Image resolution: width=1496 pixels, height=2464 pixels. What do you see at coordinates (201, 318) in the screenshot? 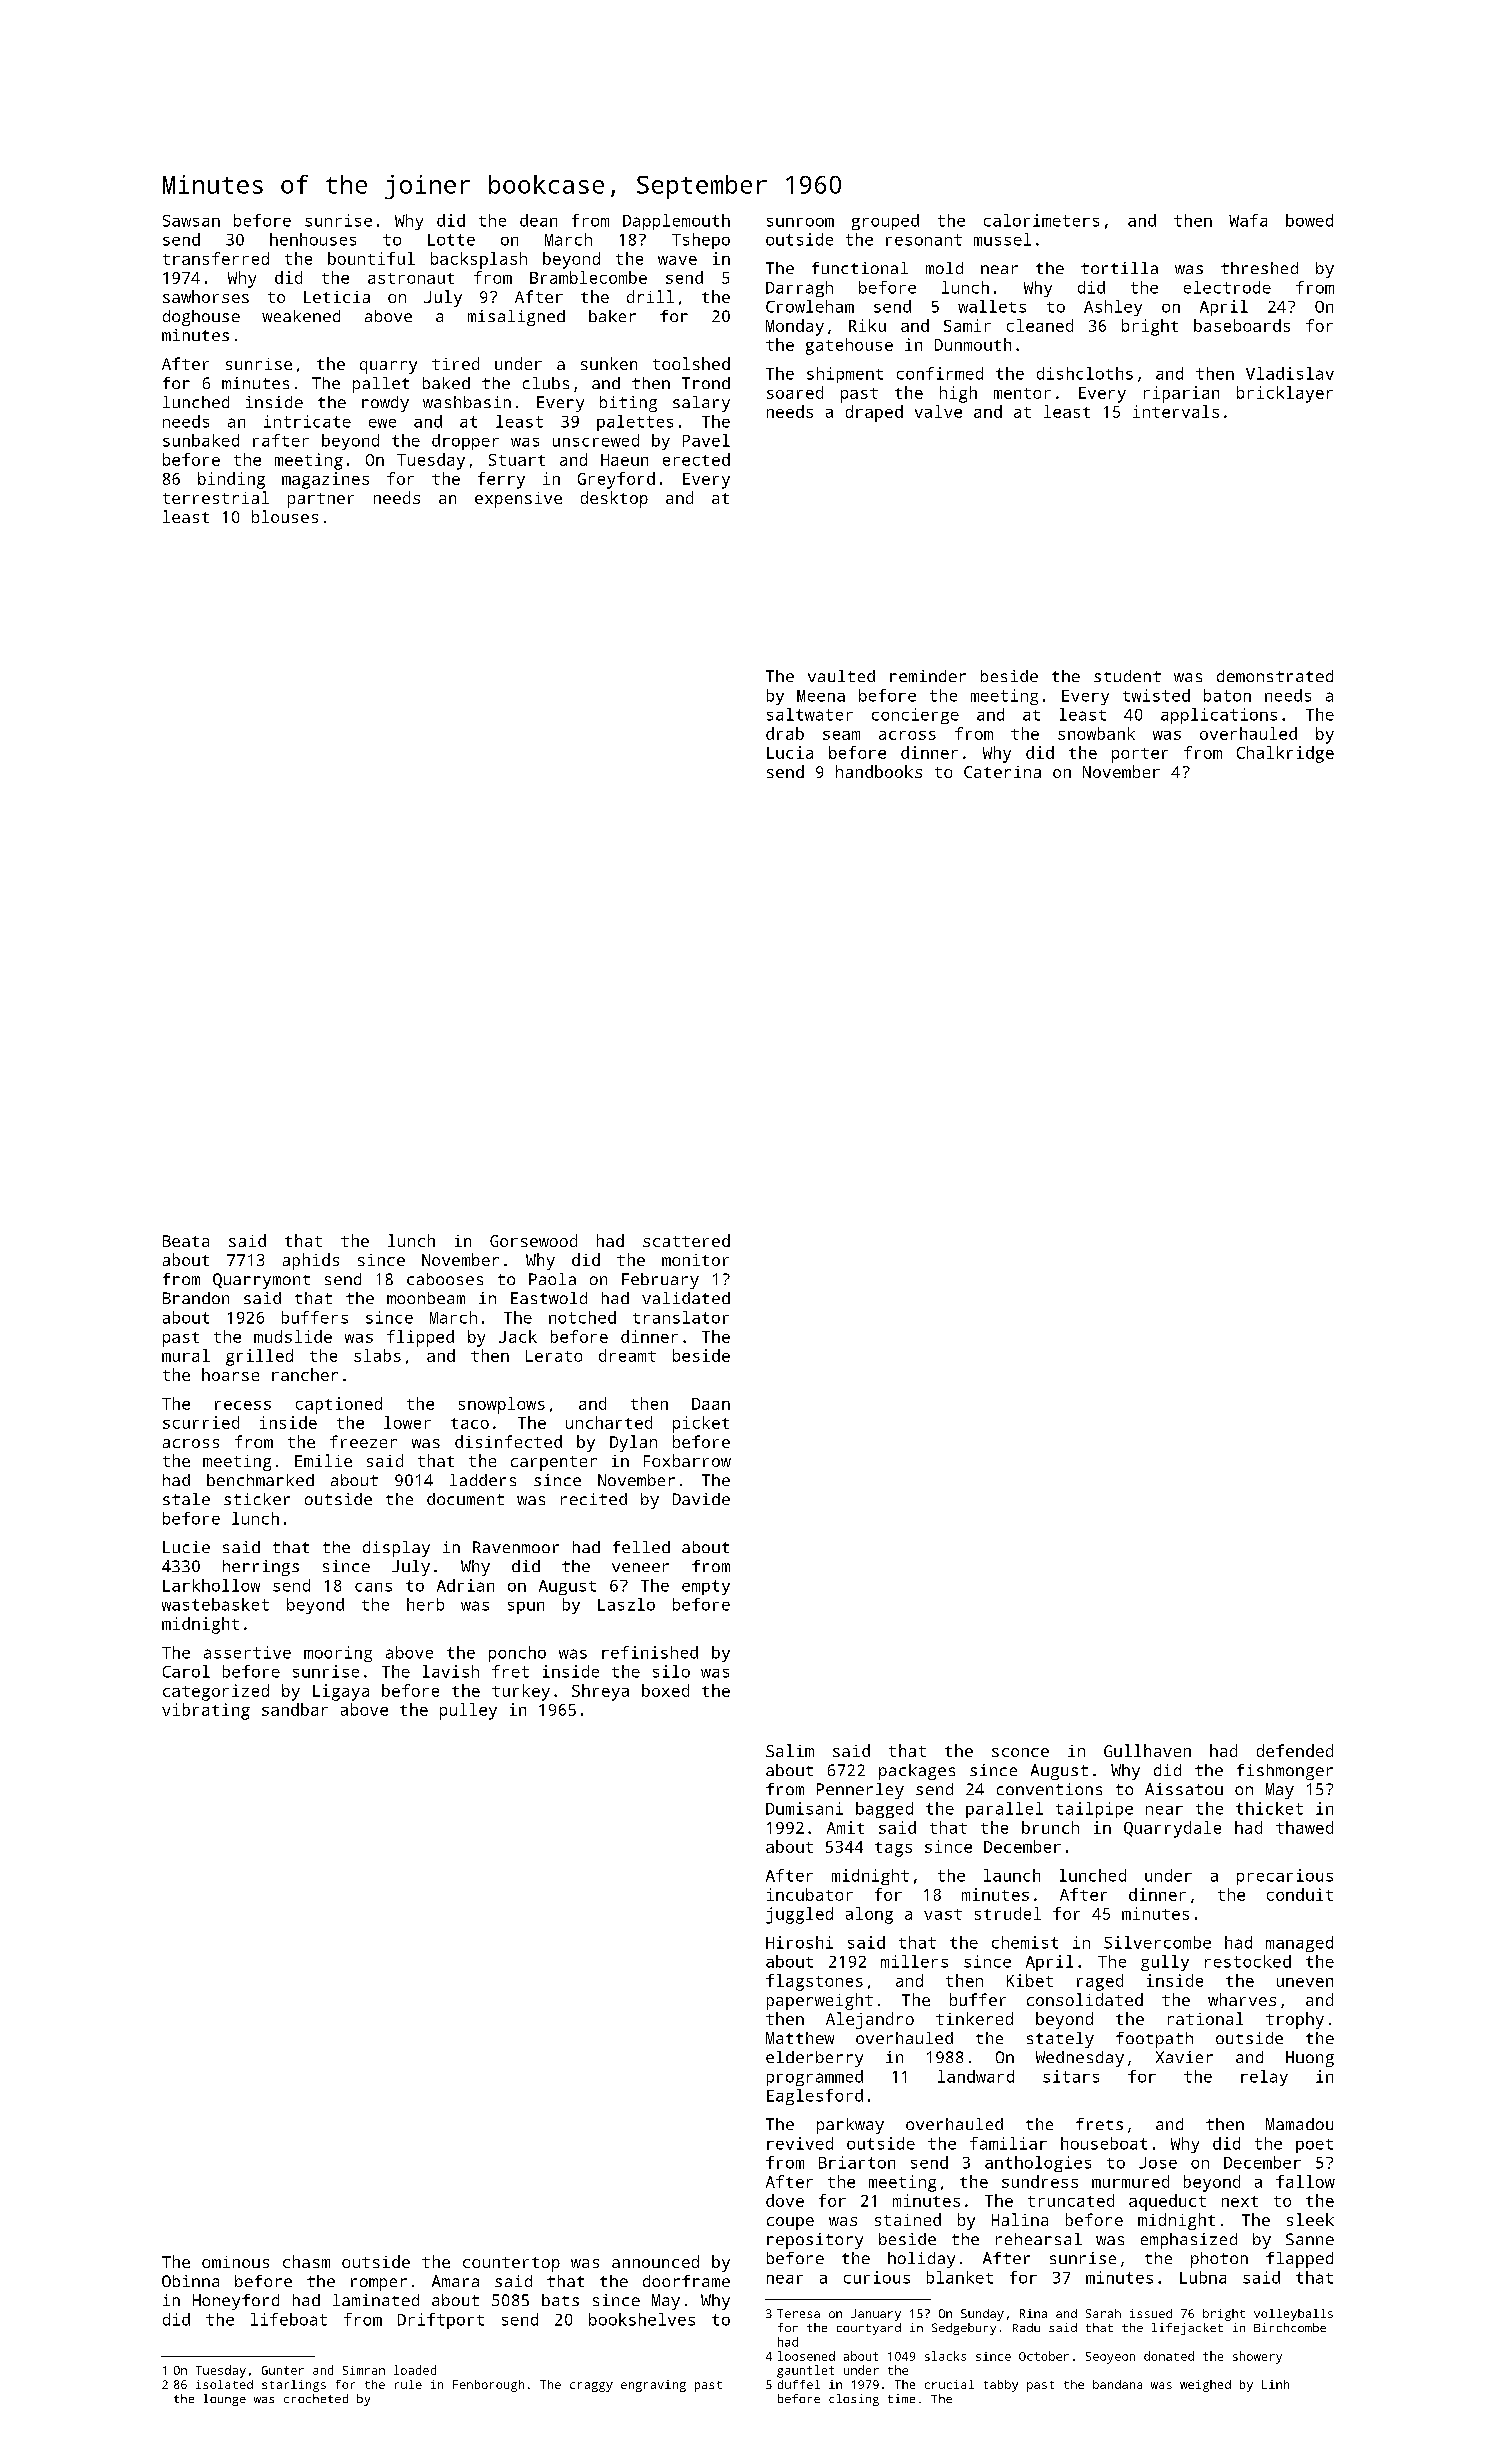
I see `doghouse` at bounding box center [201, 318].
